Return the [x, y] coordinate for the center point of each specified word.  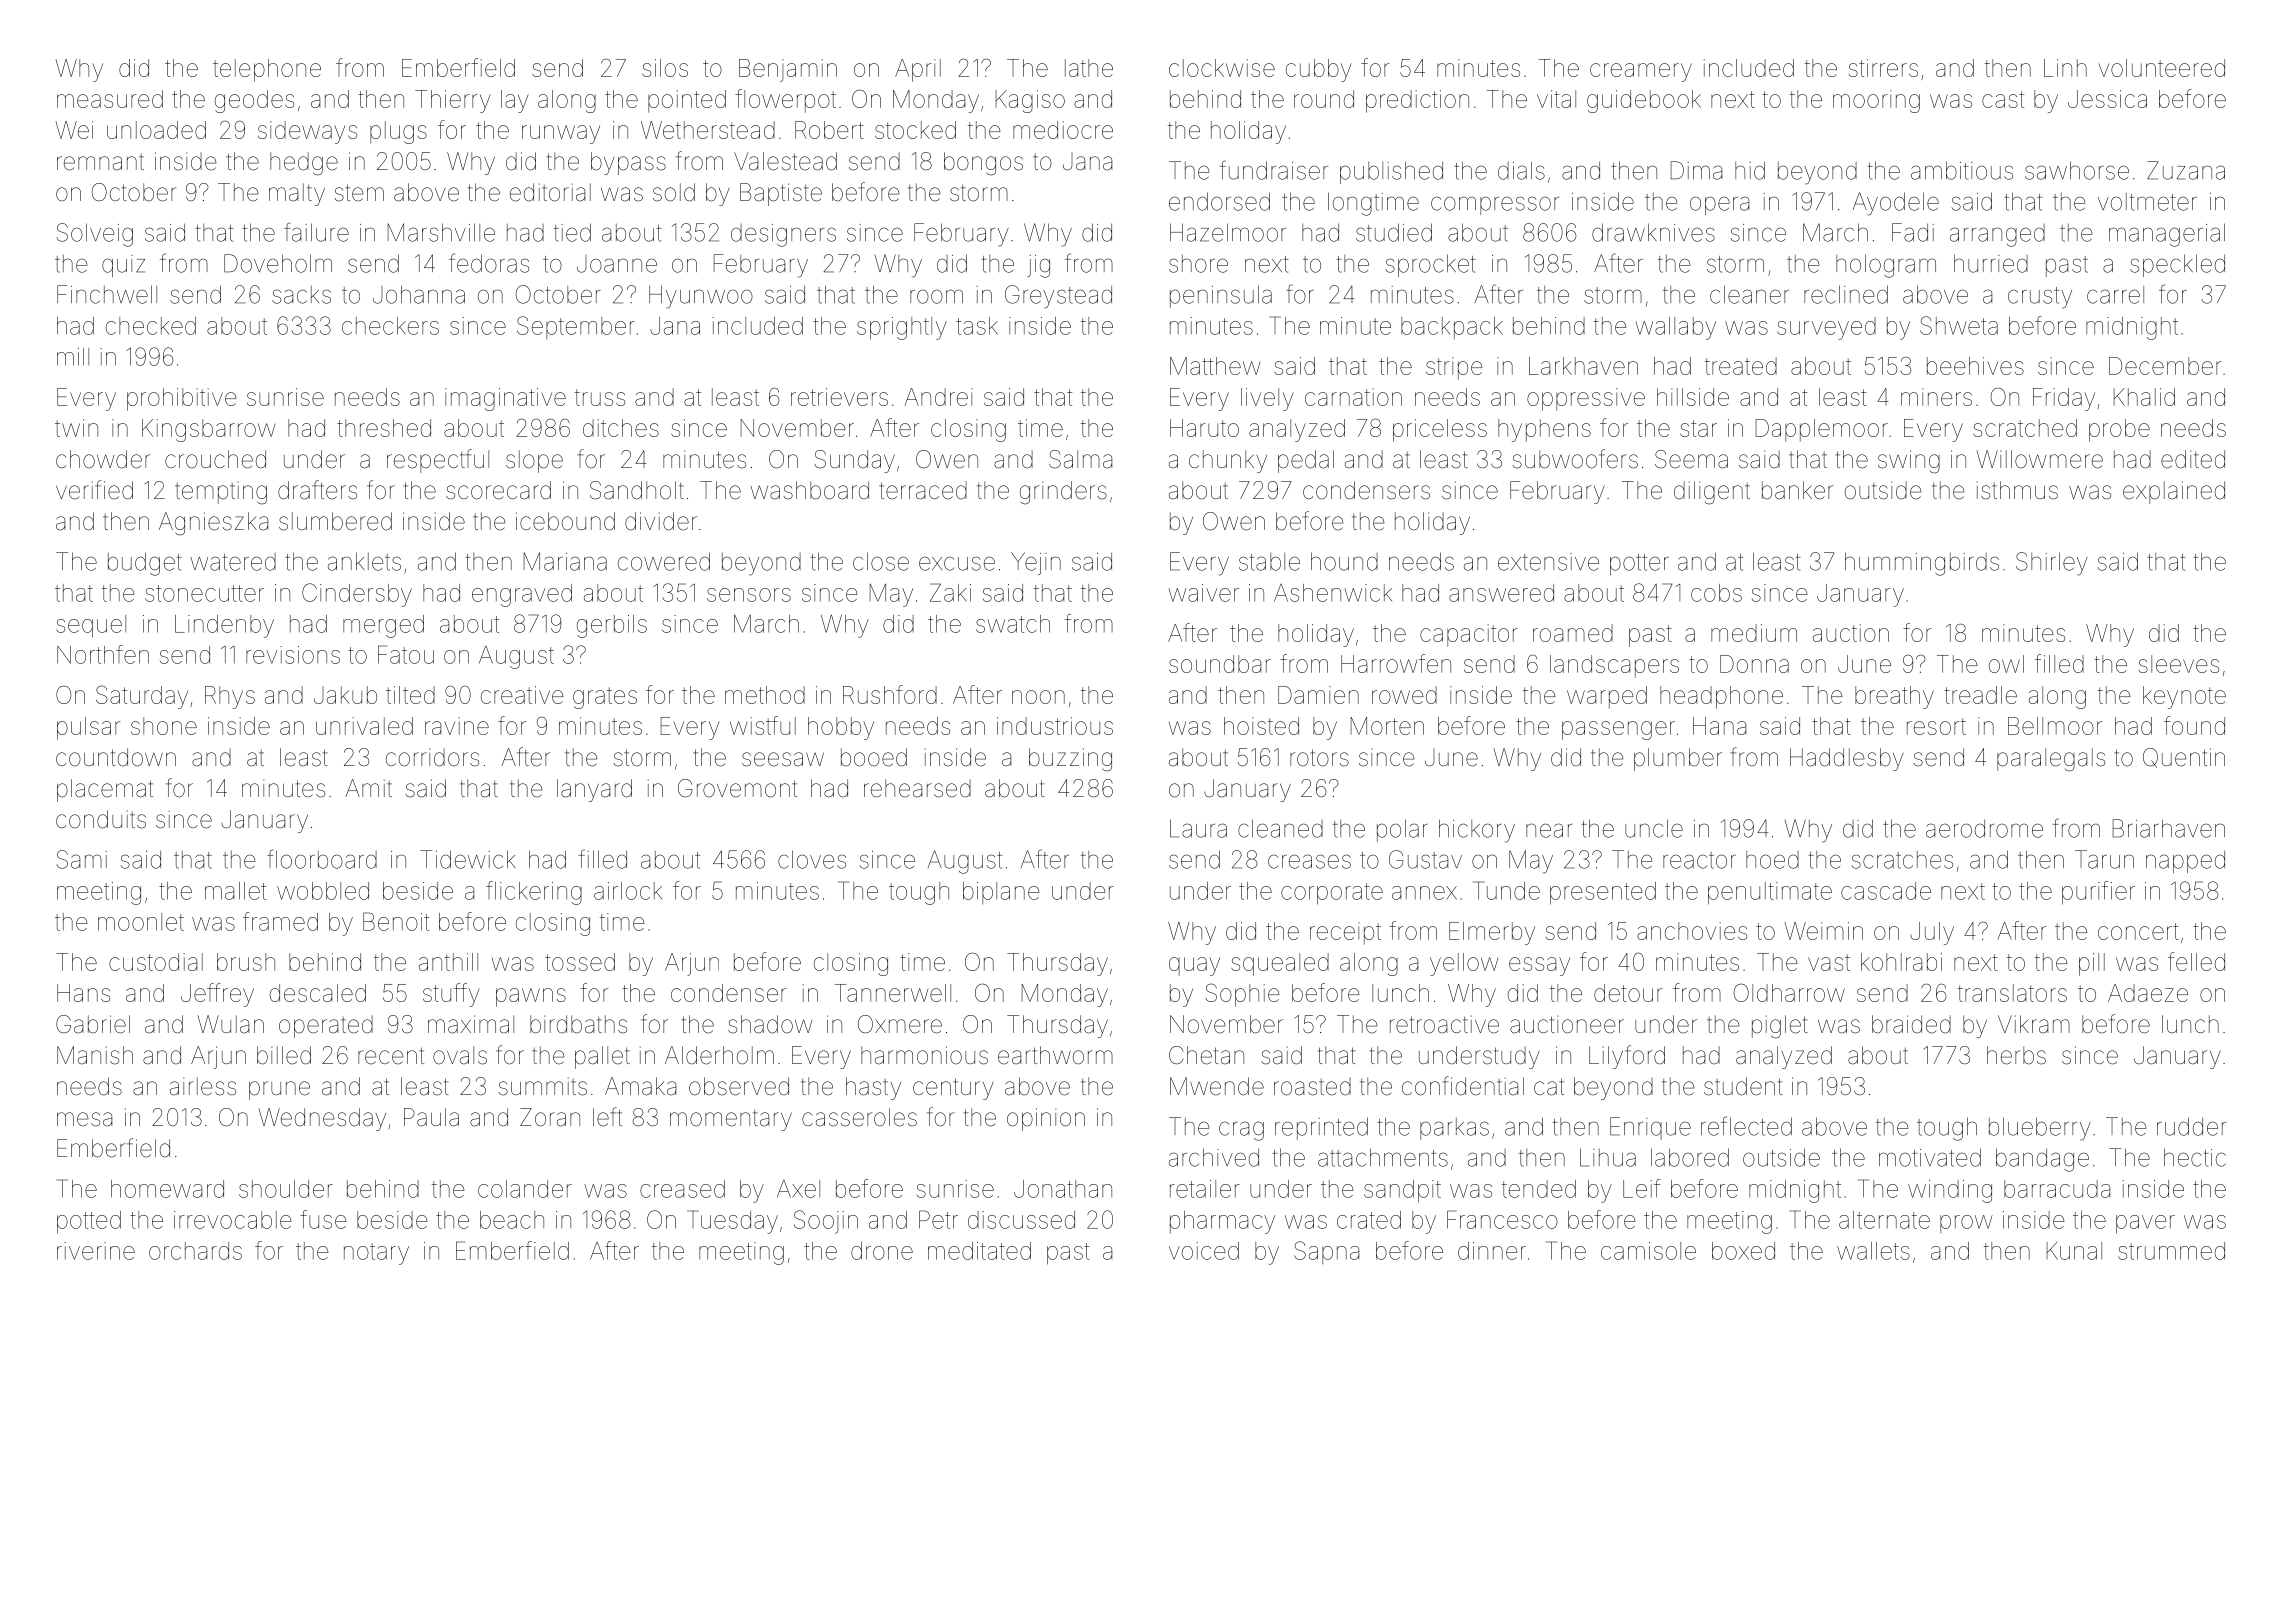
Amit [368, 788]
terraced [923, 490]
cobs [1716, 593]
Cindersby [357, 595]
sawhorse [2077, 170]
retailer [1205, 1189]
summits [543, 1086]
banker [1798, 490]
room [936, 296]
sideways [307, 132]
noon [1038, 697]
